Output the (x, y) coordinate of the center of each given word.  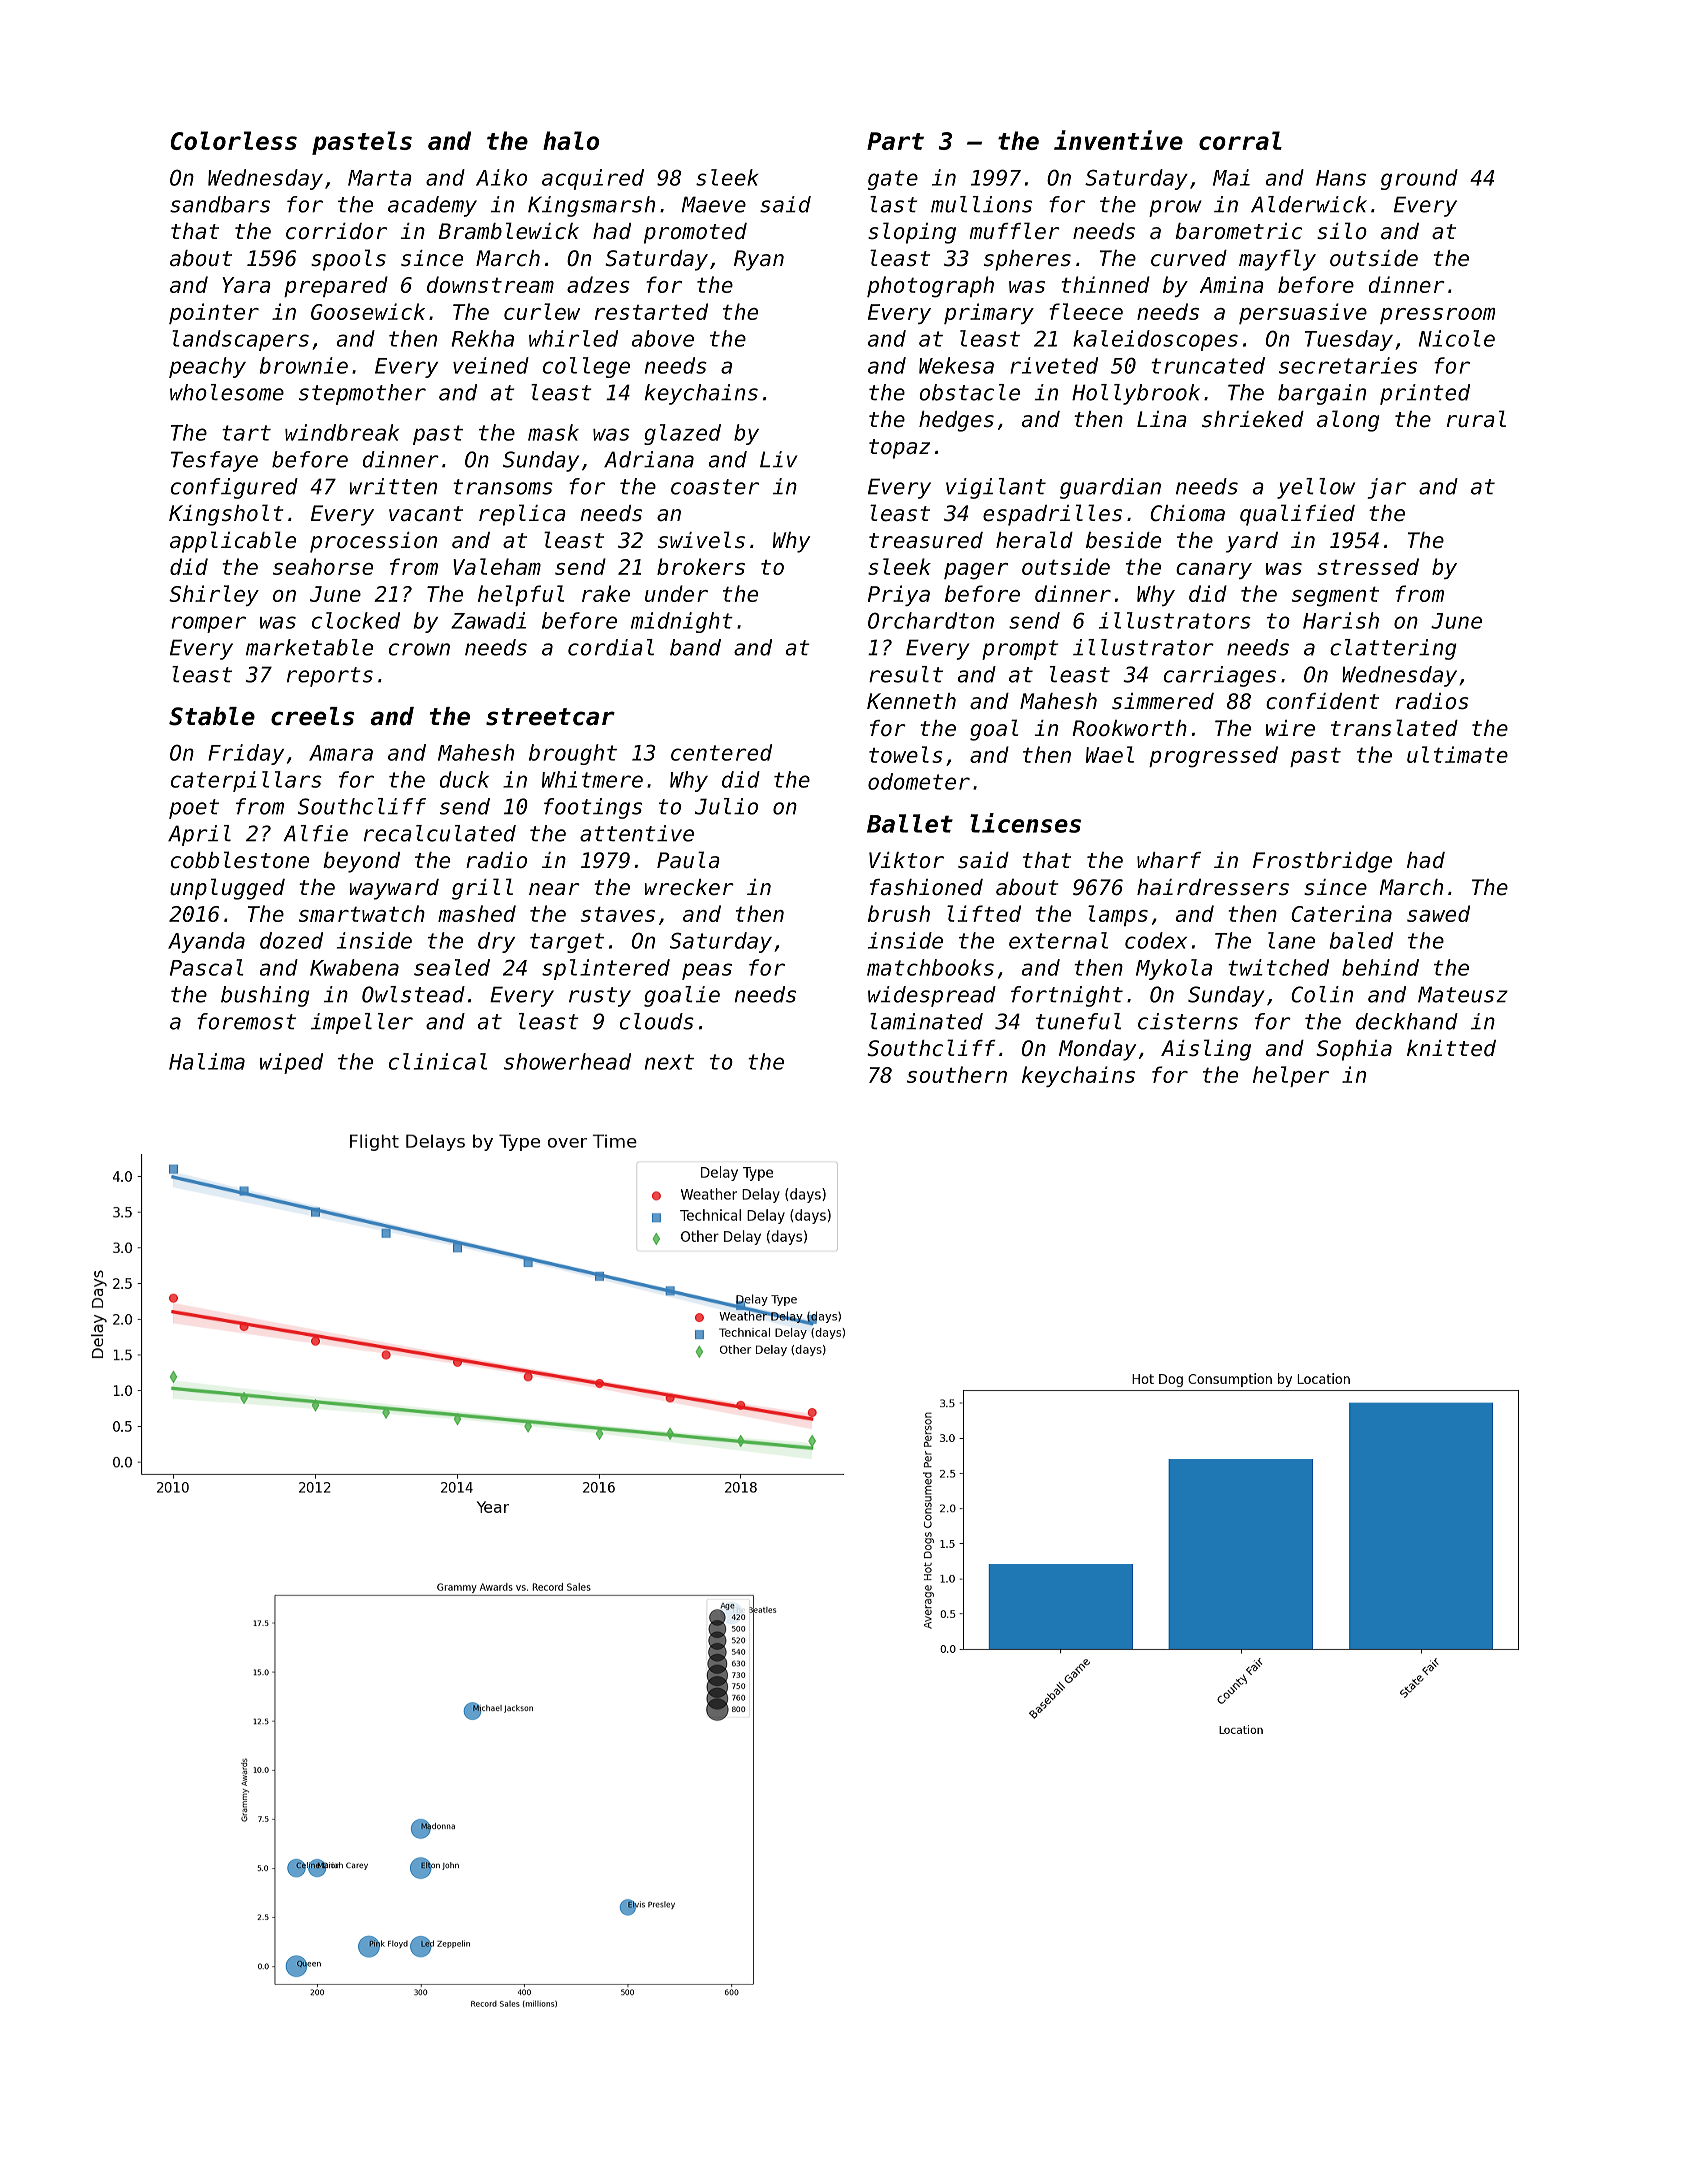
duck (464, 779)
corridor (336, 231)
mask (553, 432)
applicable (233, 542)
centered (721, 752)
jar (1386, 488)
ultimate (1457, 754)
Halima (207, 1061)
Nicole (1457, 338)
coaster (715, 487)
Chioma (1187, 513)
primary (989, 313)
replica (522, 515)
